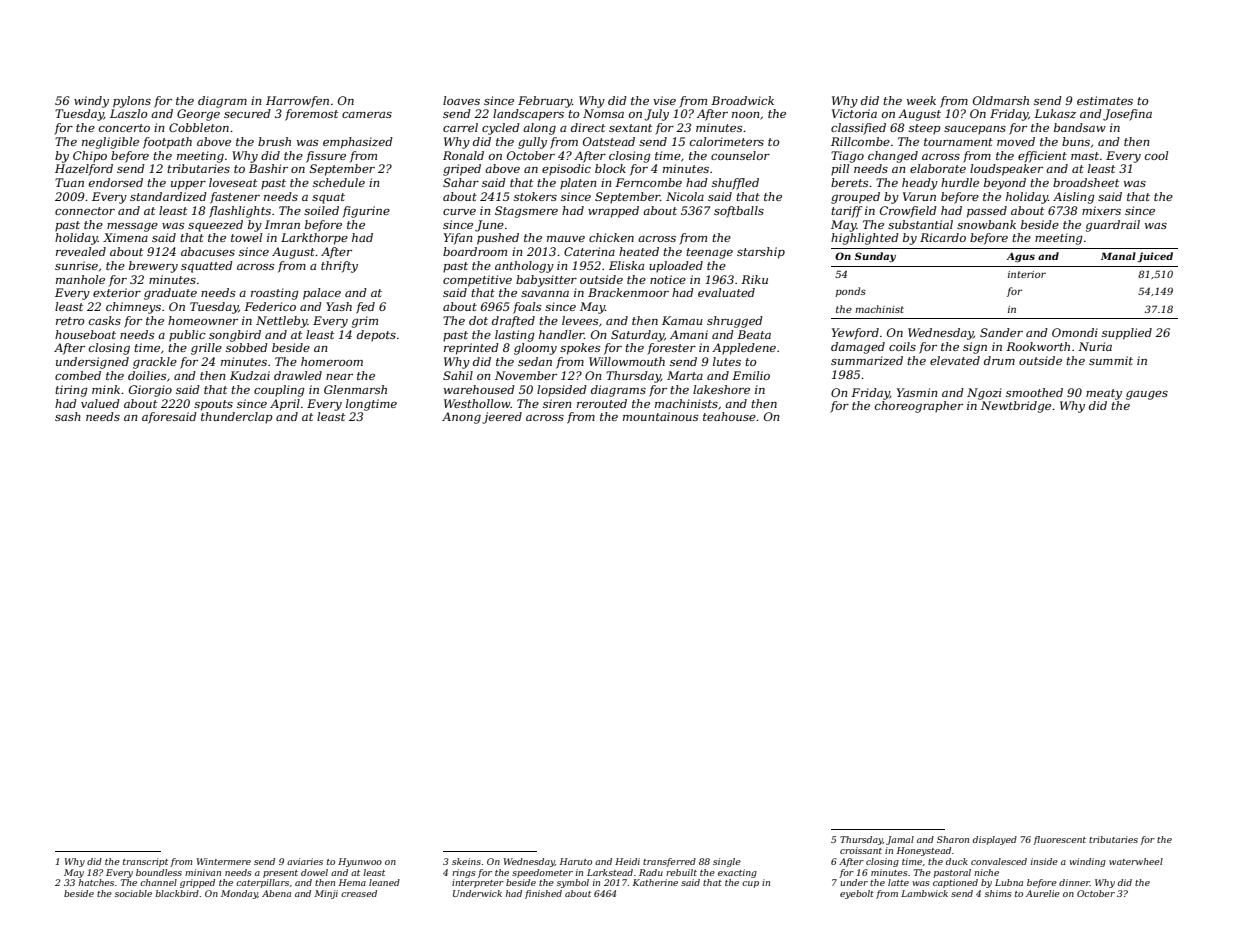 This screenshot has width=1233, height=952. I want to click on episodic, so click(566, 170).
